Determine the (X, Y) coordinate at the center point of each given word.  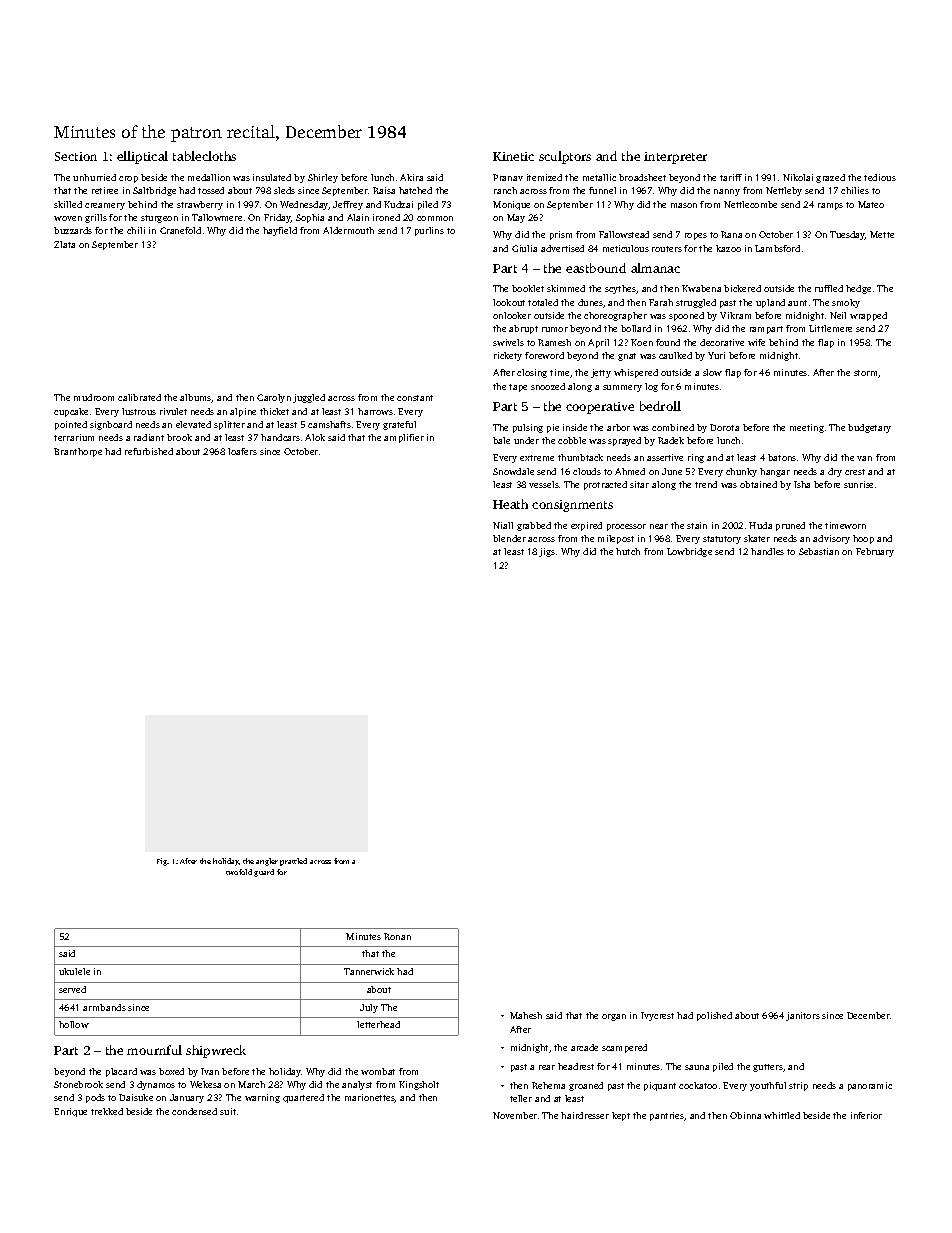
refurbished (149, 451)
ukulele (74, 971)
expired (586, 526)
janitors (803, 1016)
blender (509, 538)
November (515, 1115)
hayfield (280, 231)
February (875, 552)
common (435, 218)
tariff (731, 177)
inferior (866, 1115)
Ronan (397, 936)
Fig (162, 862)
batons (782, 457)
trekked (107, 1111)
